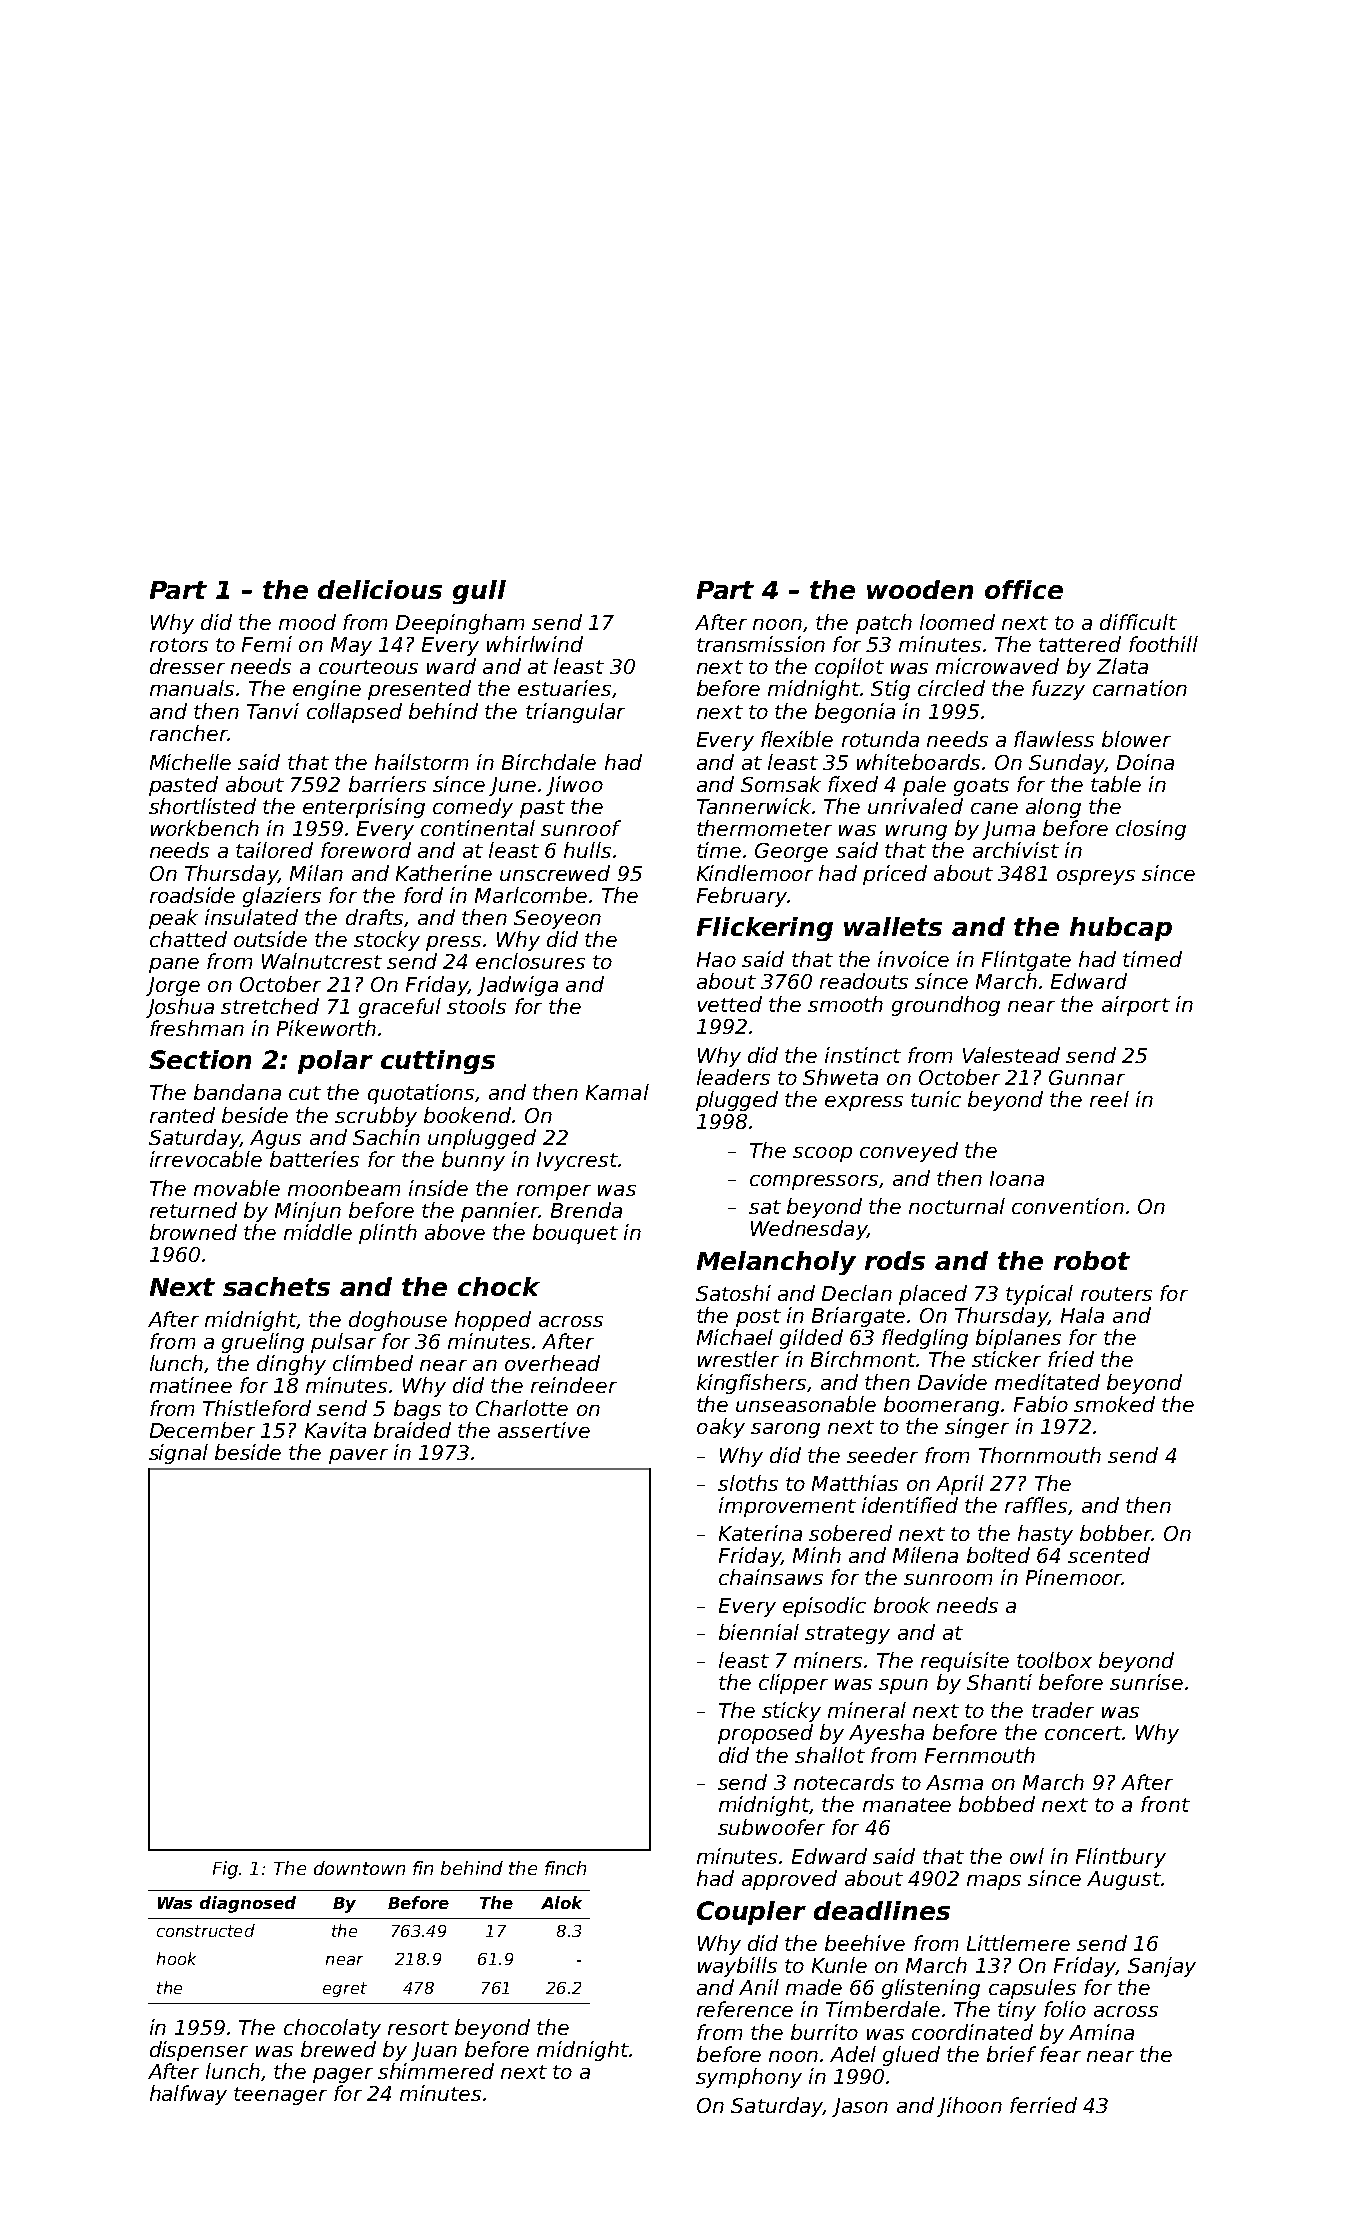  What do you see at coordinates (1092, 1260) in the screenshot?
I see `robot` at bounding box center [1092, 1260].
